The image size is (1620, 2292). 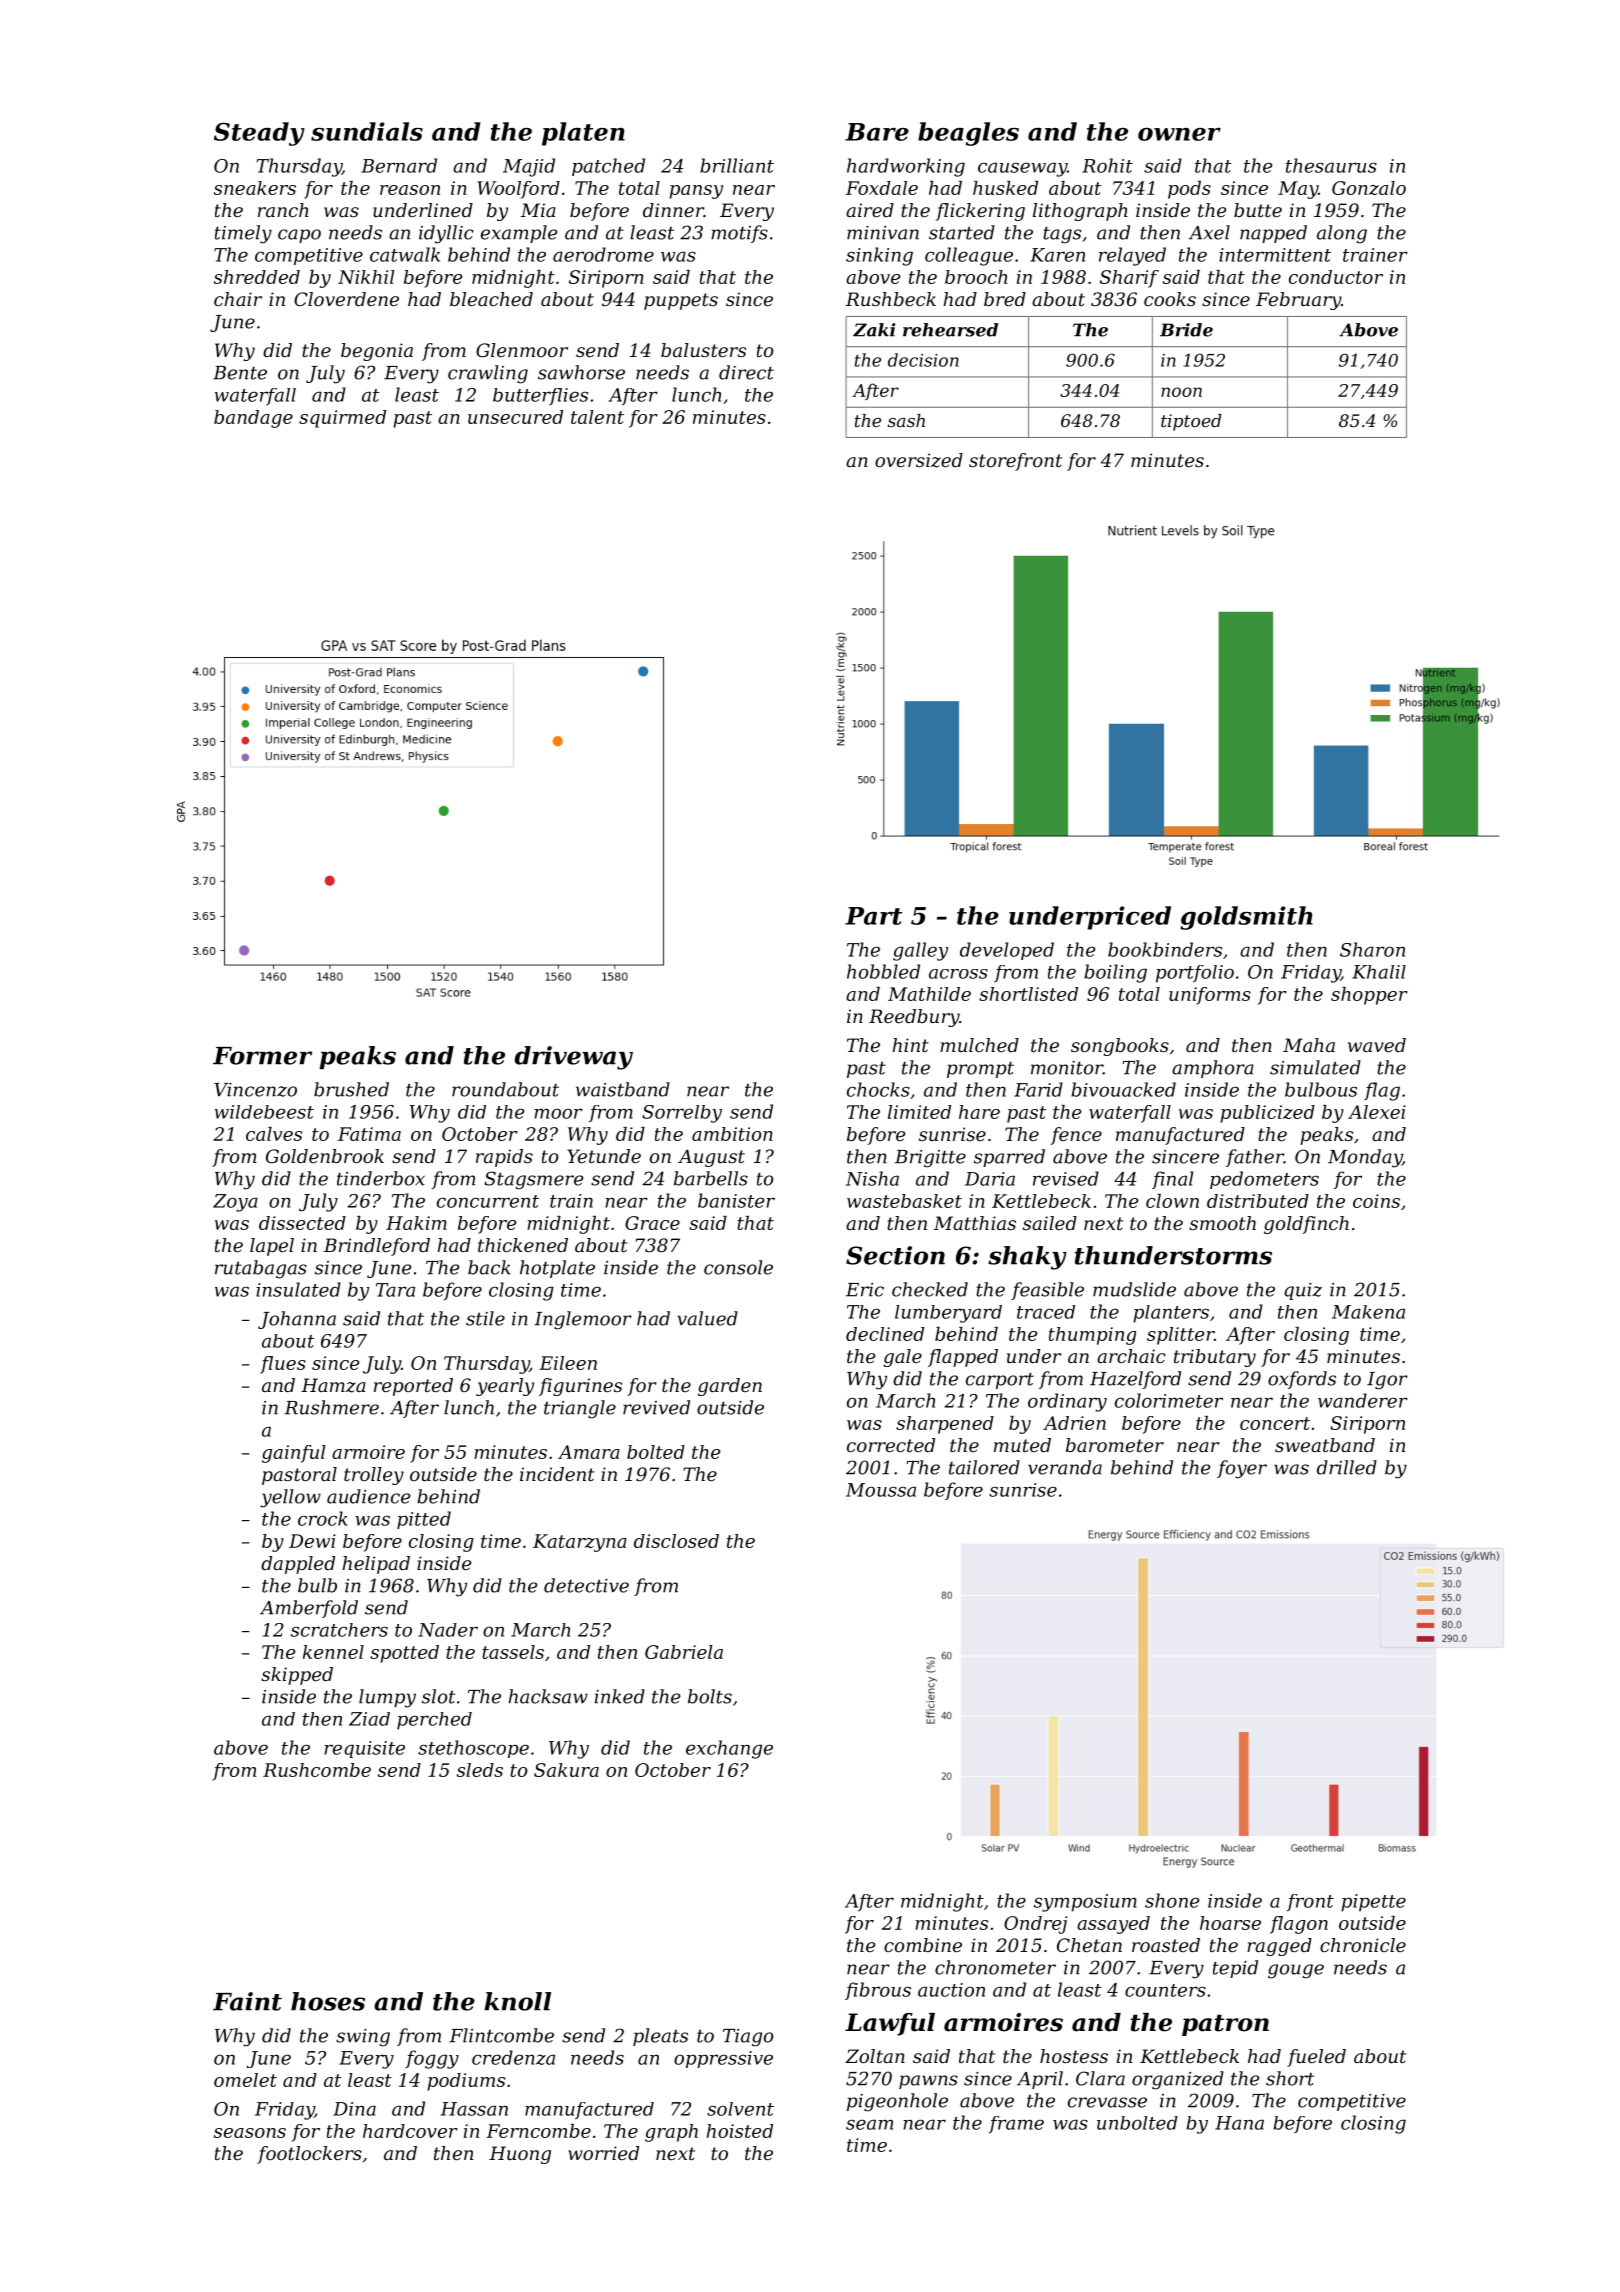 What do you see at coordinates (1191, 422) in the page?
I see `tiptoed` at bounding box center [1191, 422].
